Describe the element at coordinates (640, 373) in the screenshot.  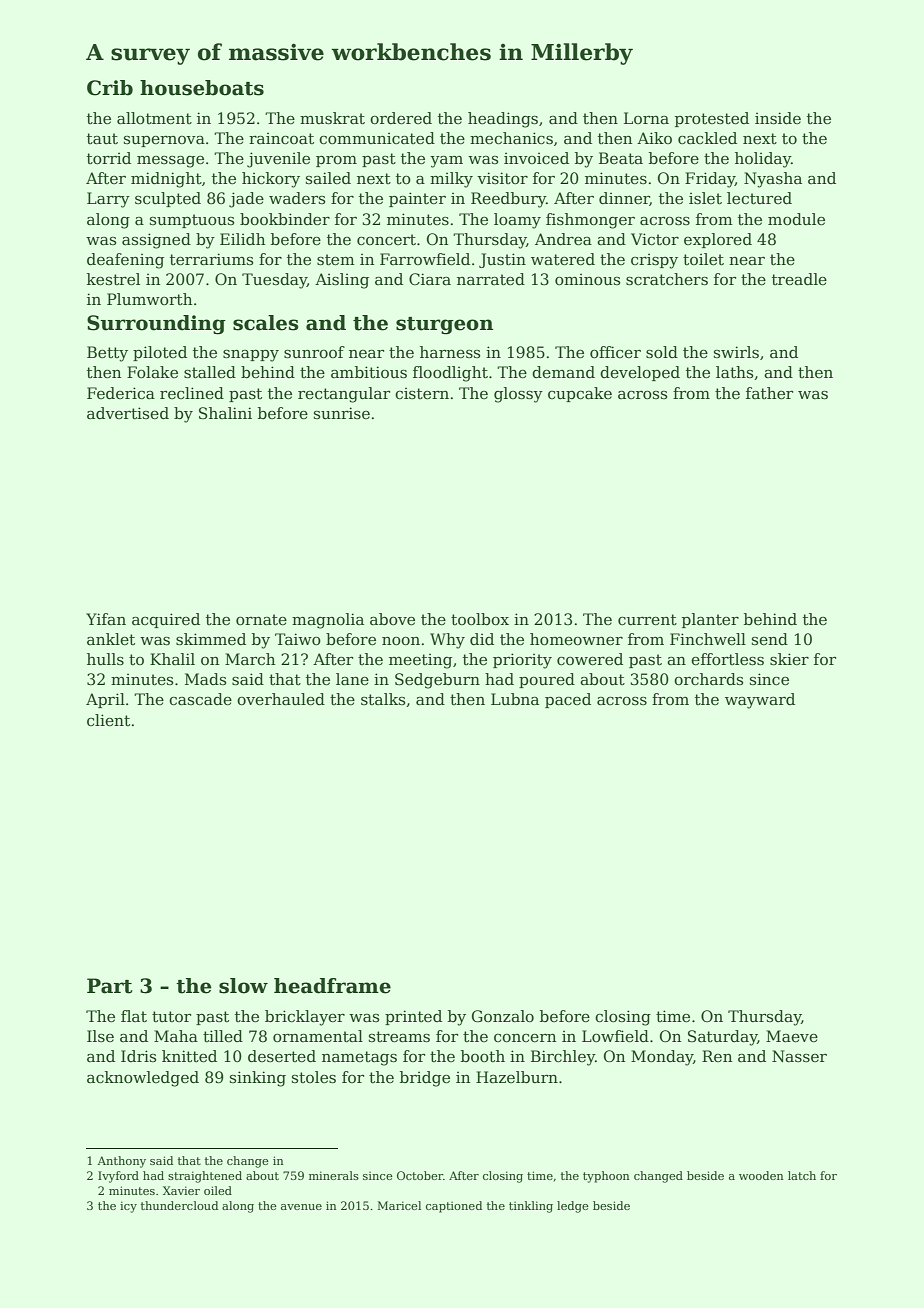
I see `developed` at that location.
